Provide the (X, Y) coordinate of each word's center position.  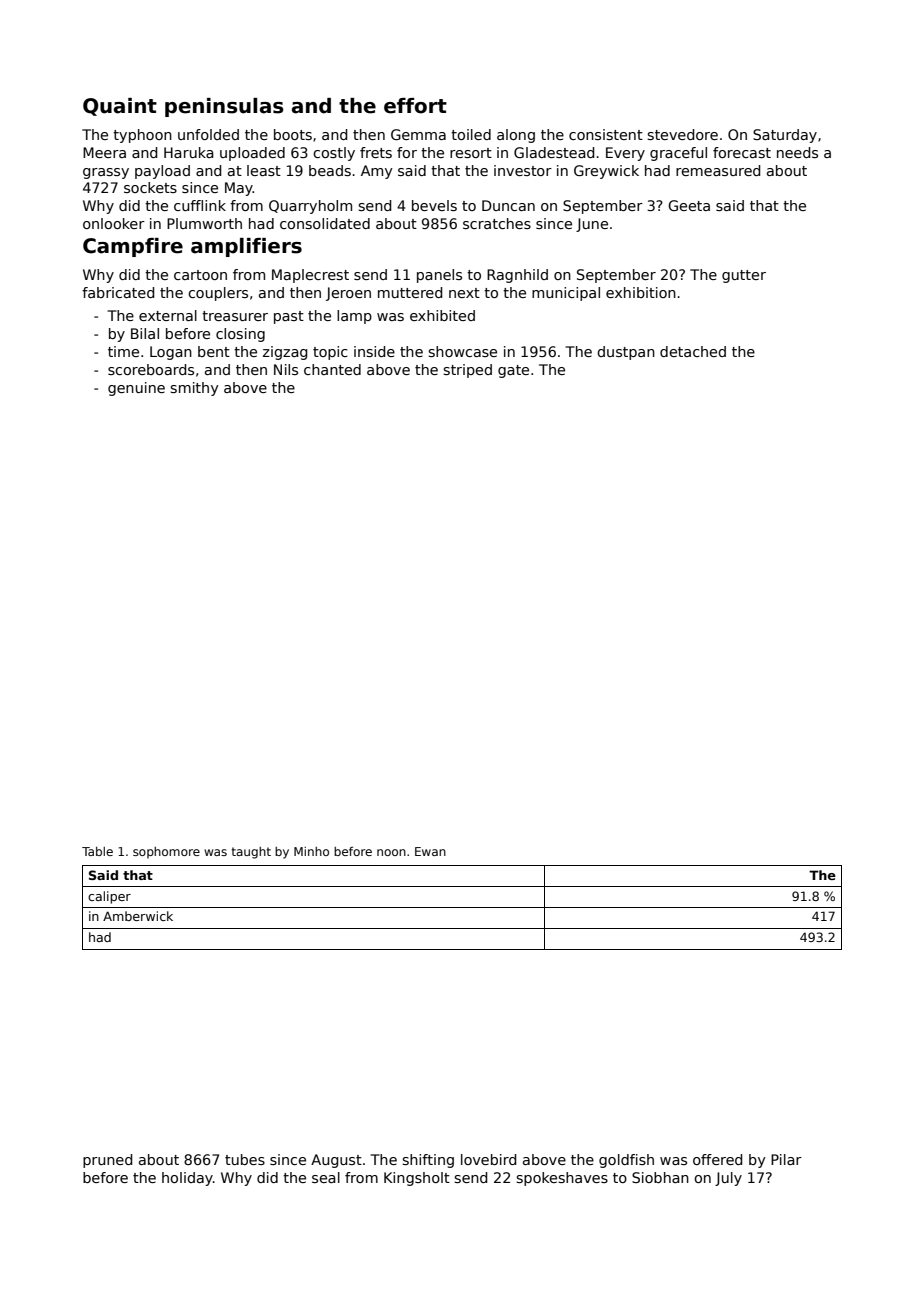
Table (97, 851)
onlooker (114, 223)
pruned (107, 1161)
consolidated (325, 223)
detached (693, 351)
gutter (744, 276)
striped (467, 371)
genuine (136, 389)
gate (513, 371)
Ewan (430, 851)
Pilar (786, 1159)
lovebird (488, 1159)
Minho (311, 851)
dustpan (626, 353)
